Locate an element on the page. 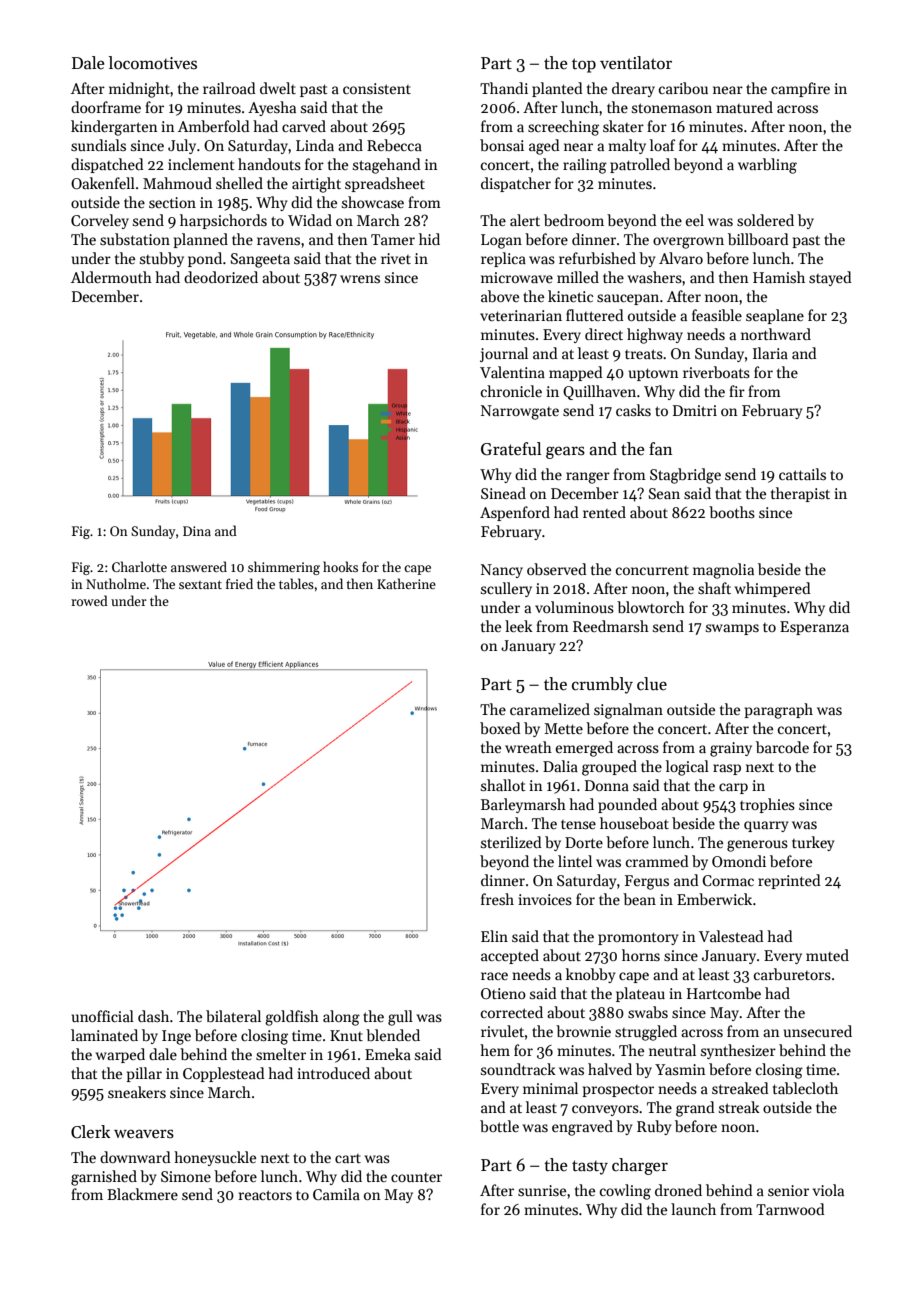 Image resolution: width=924 pixels, height=1308 pixels. leek is located at coordinates (519, 626).
